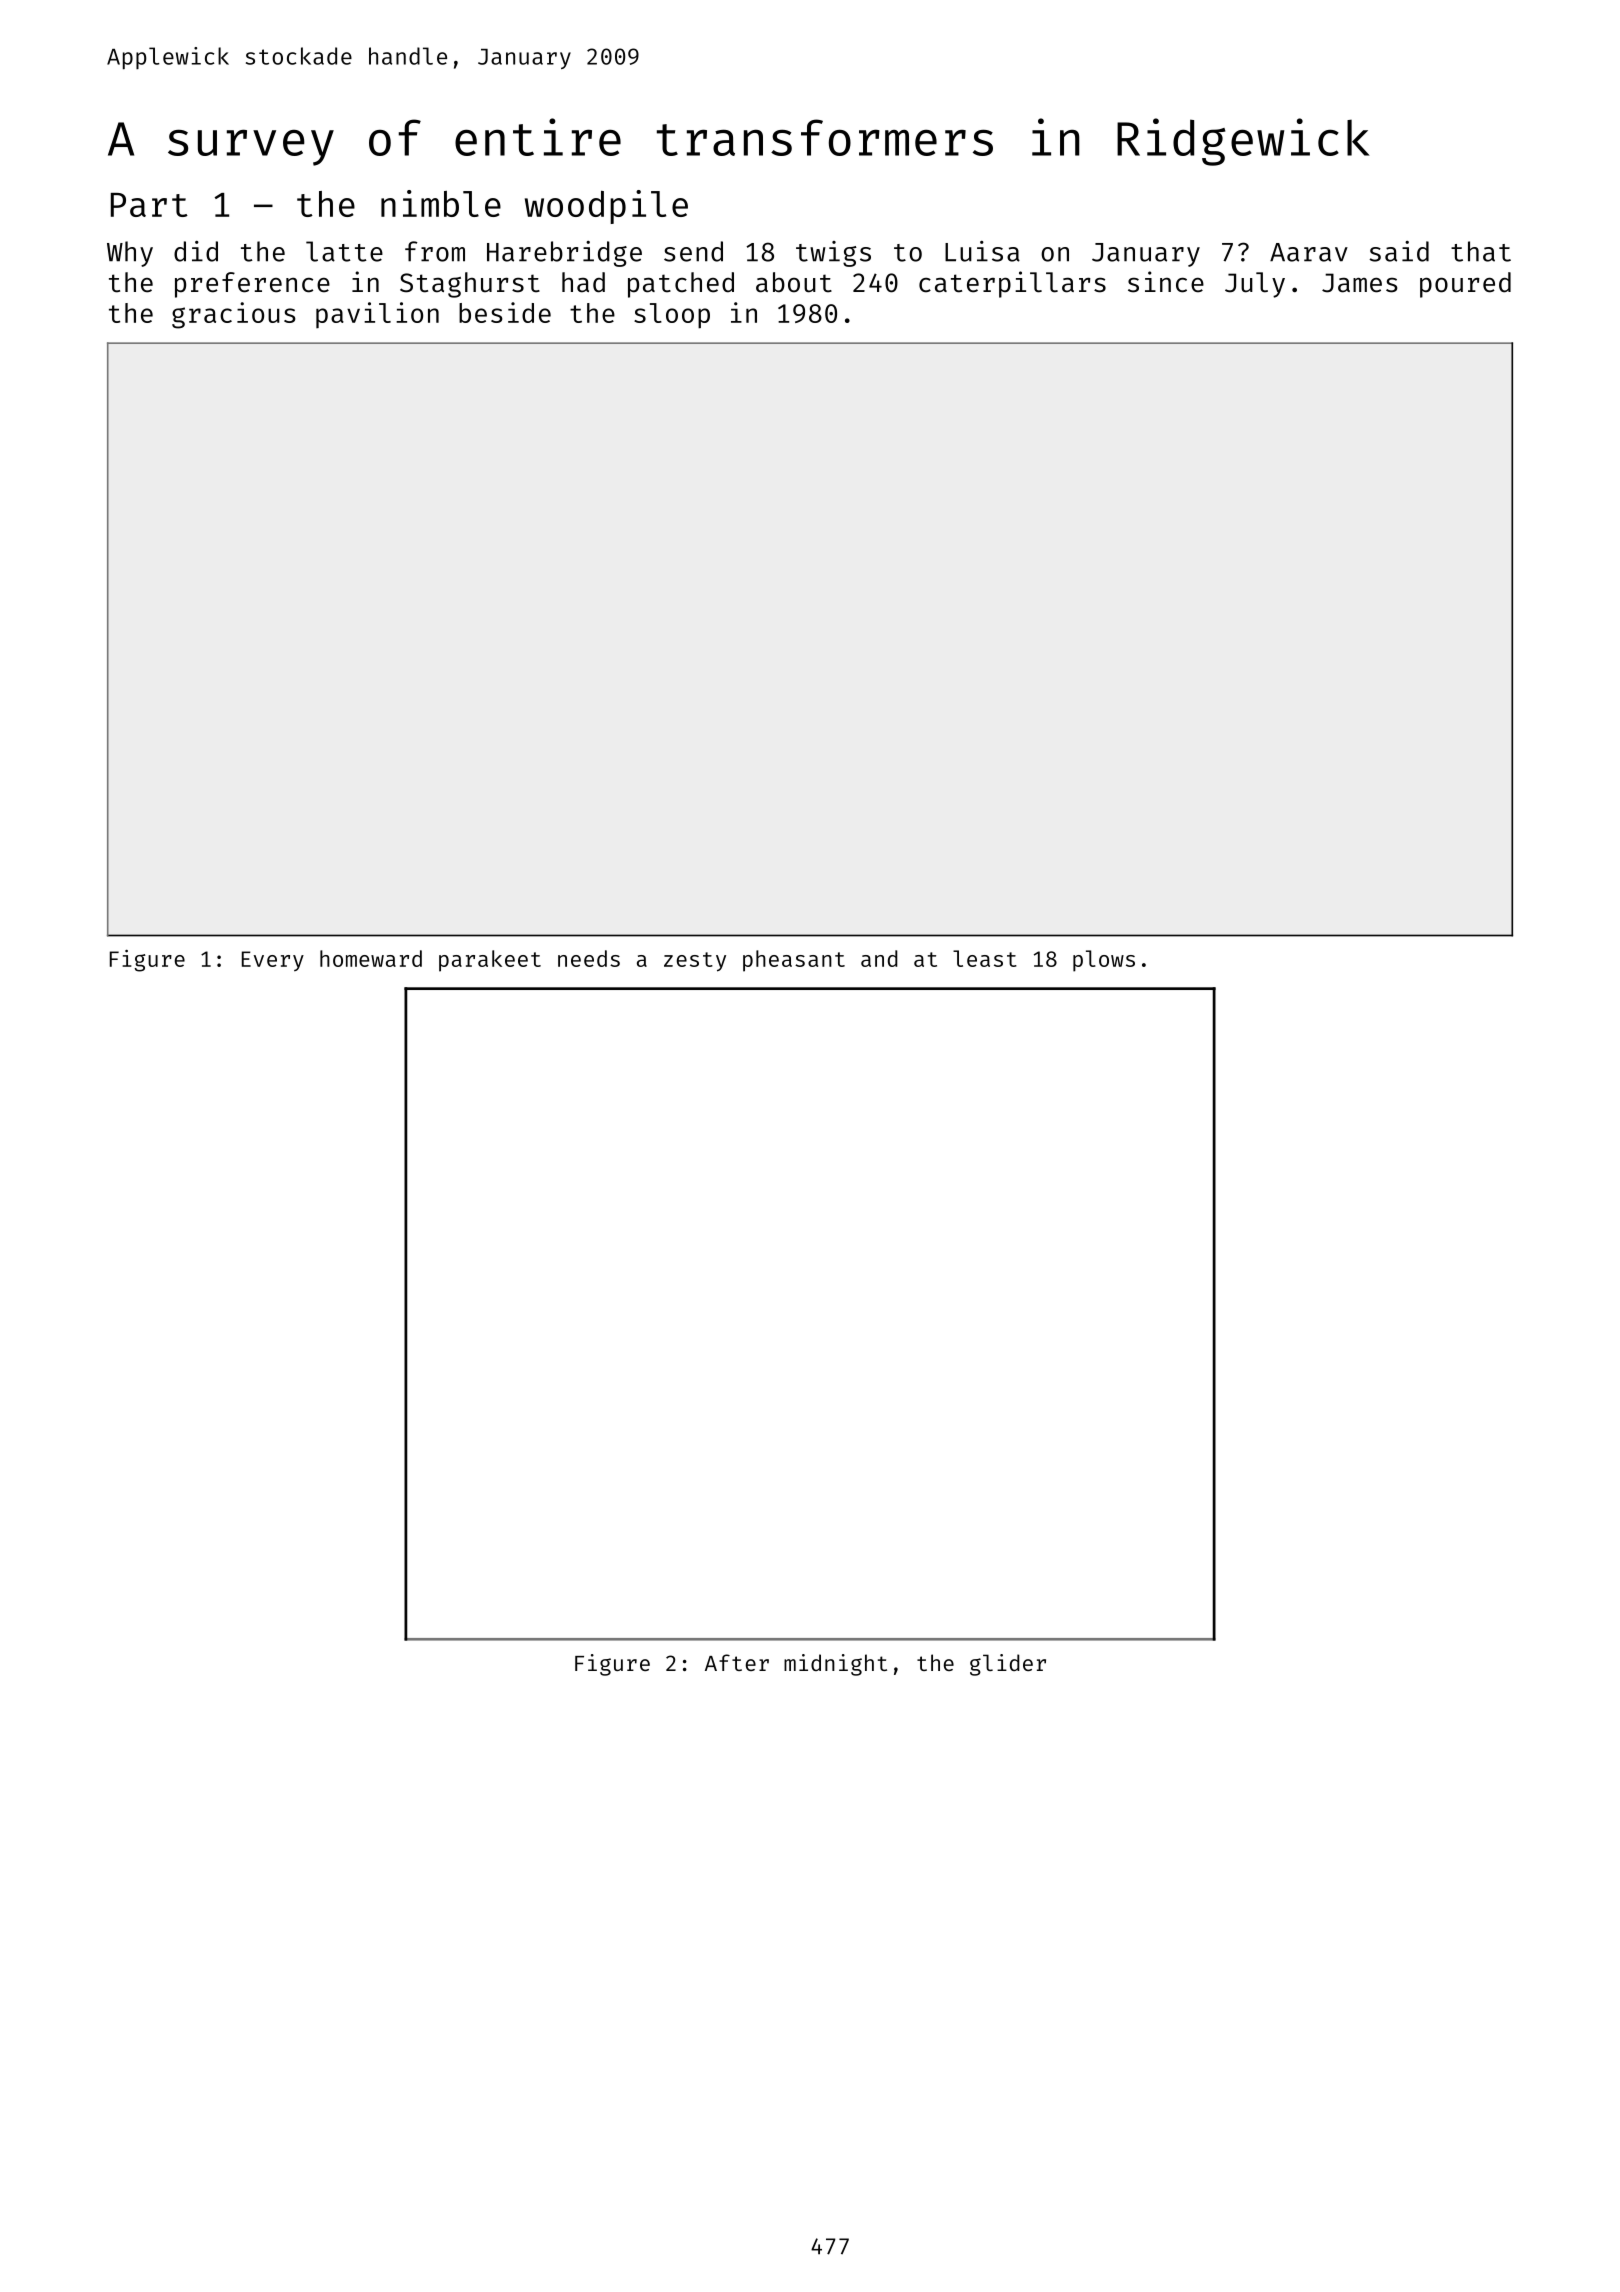 This screenshot has height=2292, width=1620. What do you see at coordinates (737, 1662) in the screenshot?
I see `After` at bounding box center [737, 1662].
